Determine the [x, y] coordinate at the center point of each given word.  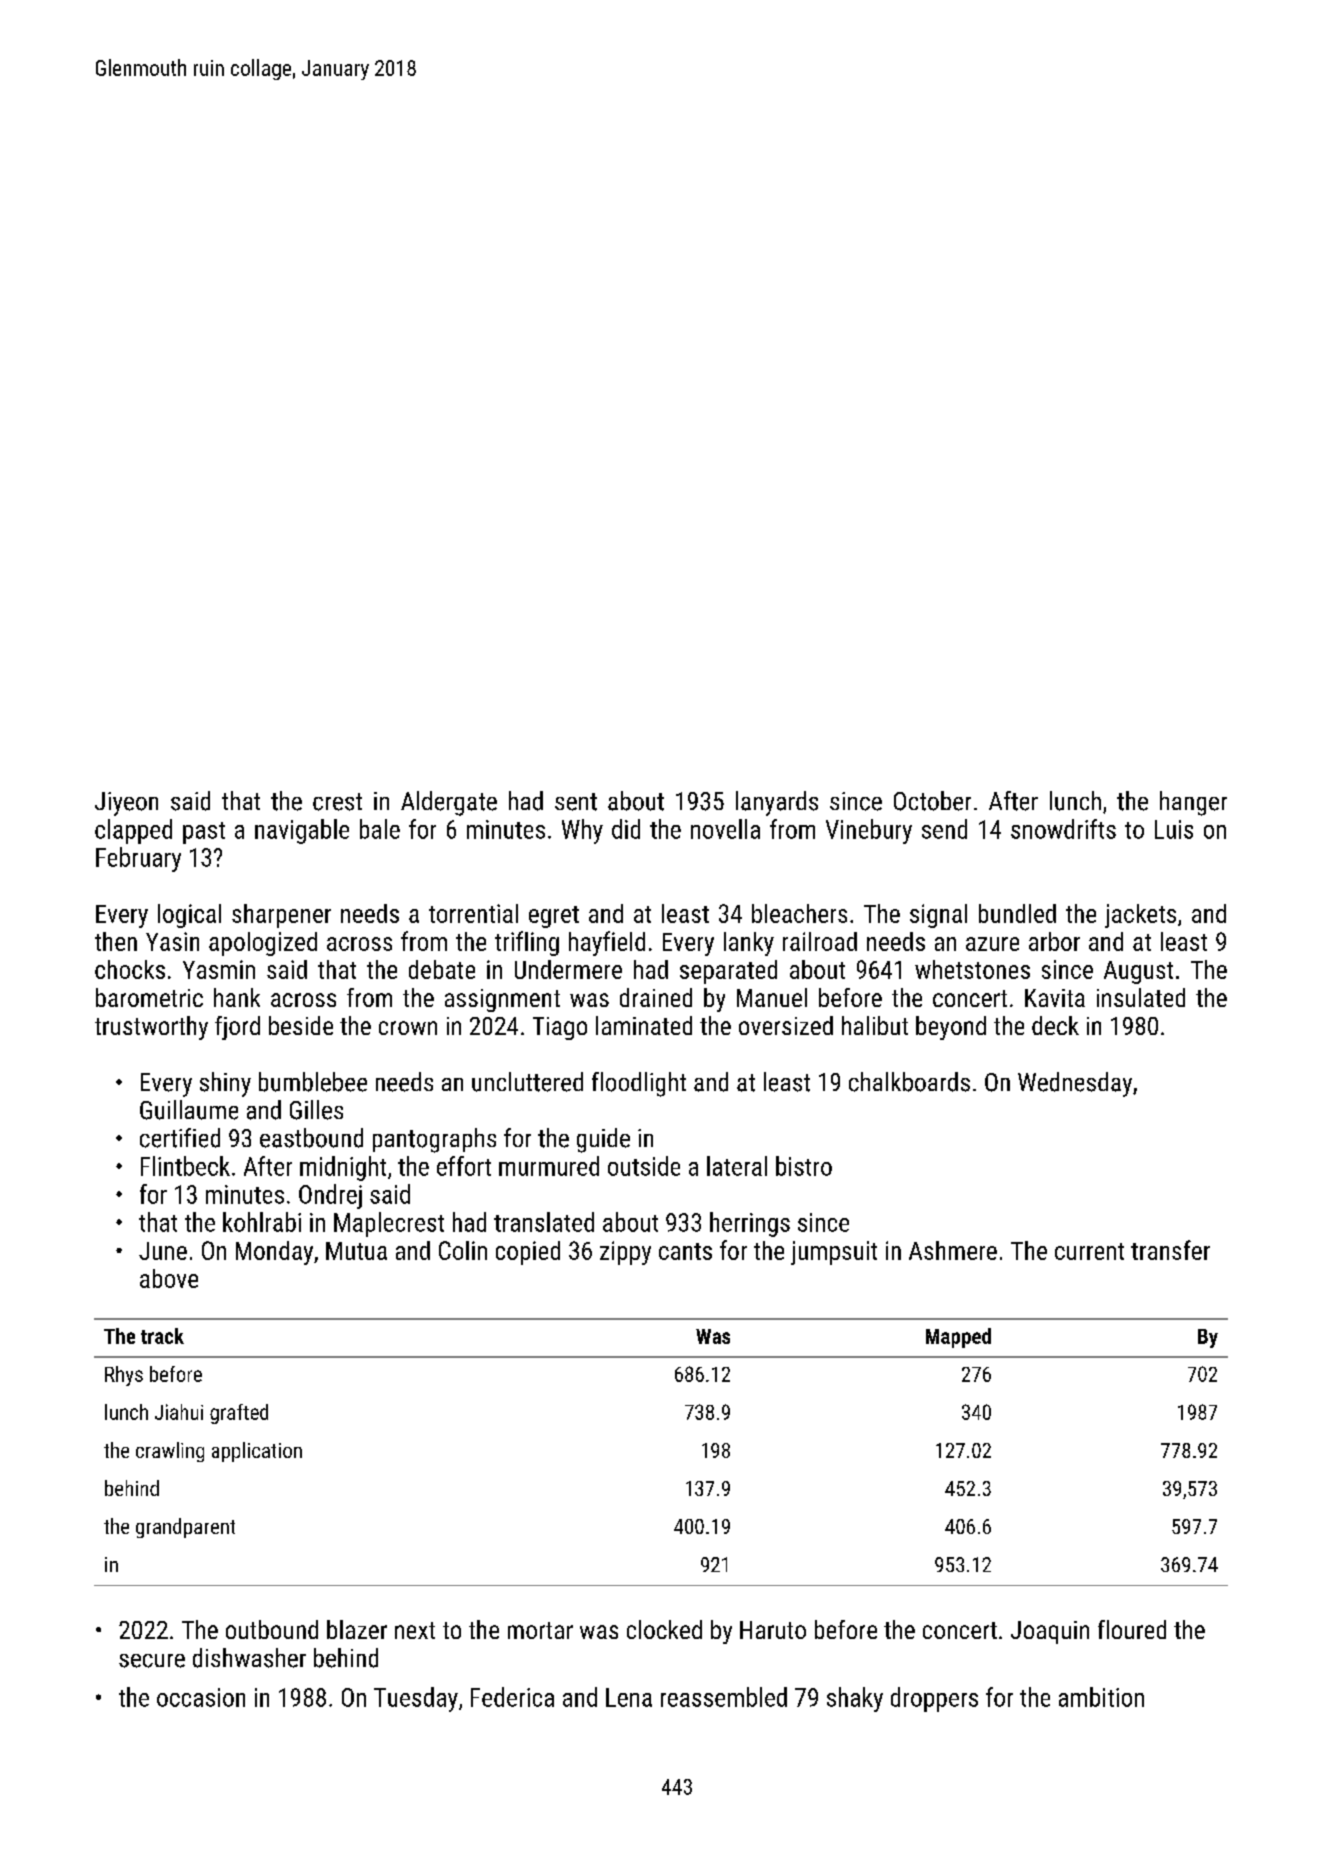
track [162, 1336]
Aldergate [449, 803]
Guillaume [189, 1110]
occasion [201, 1697]
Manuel [772, 997]
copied [528, 1253]
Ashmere [953, 1250]
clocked [664, 1629]
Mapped [958, 1338]
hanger [1193, 803]
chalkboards [909, 1082]
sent [576, 802]
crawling [170, 1452]
